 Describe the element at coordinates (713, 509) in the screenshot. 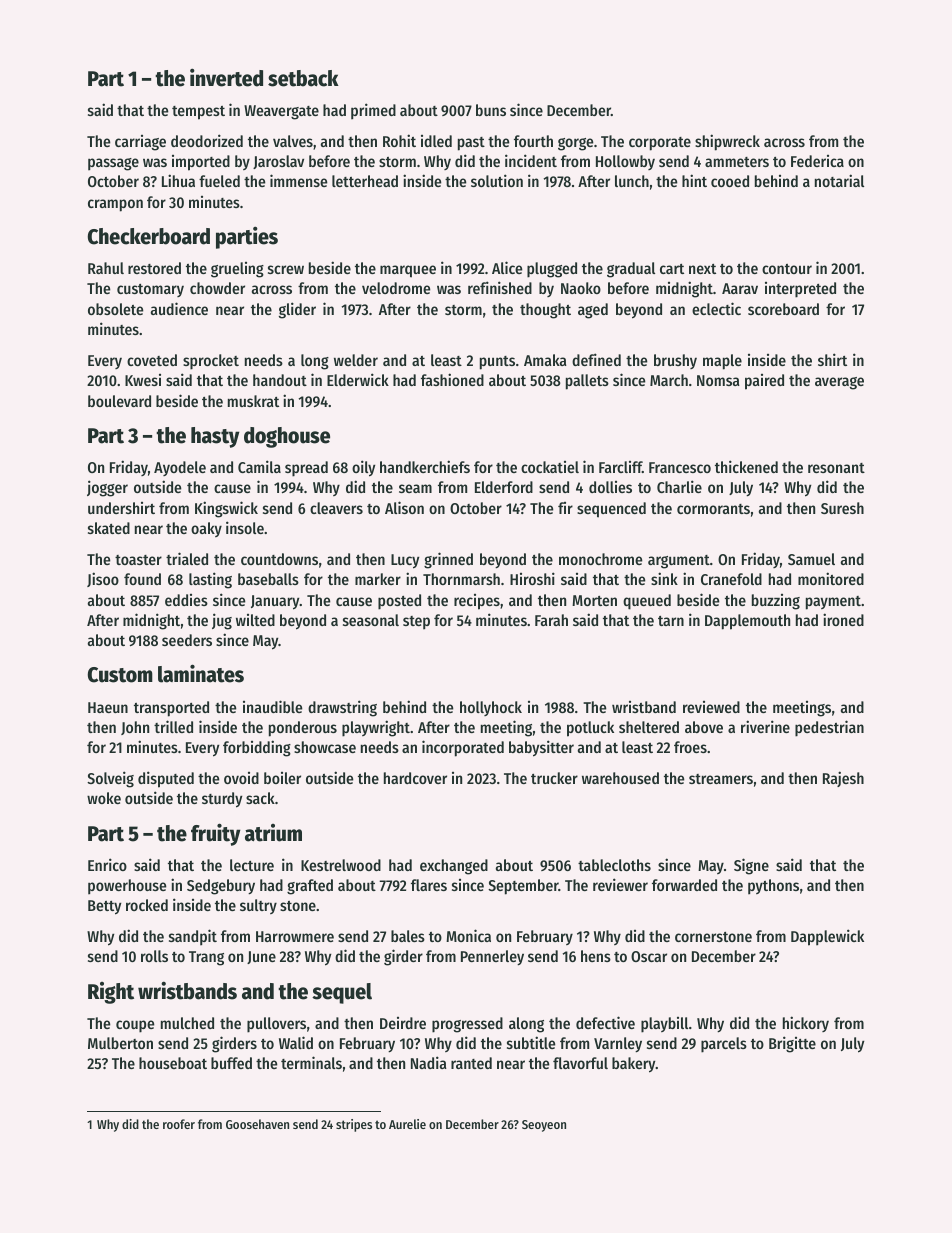

I see `cormorants` at that location.
